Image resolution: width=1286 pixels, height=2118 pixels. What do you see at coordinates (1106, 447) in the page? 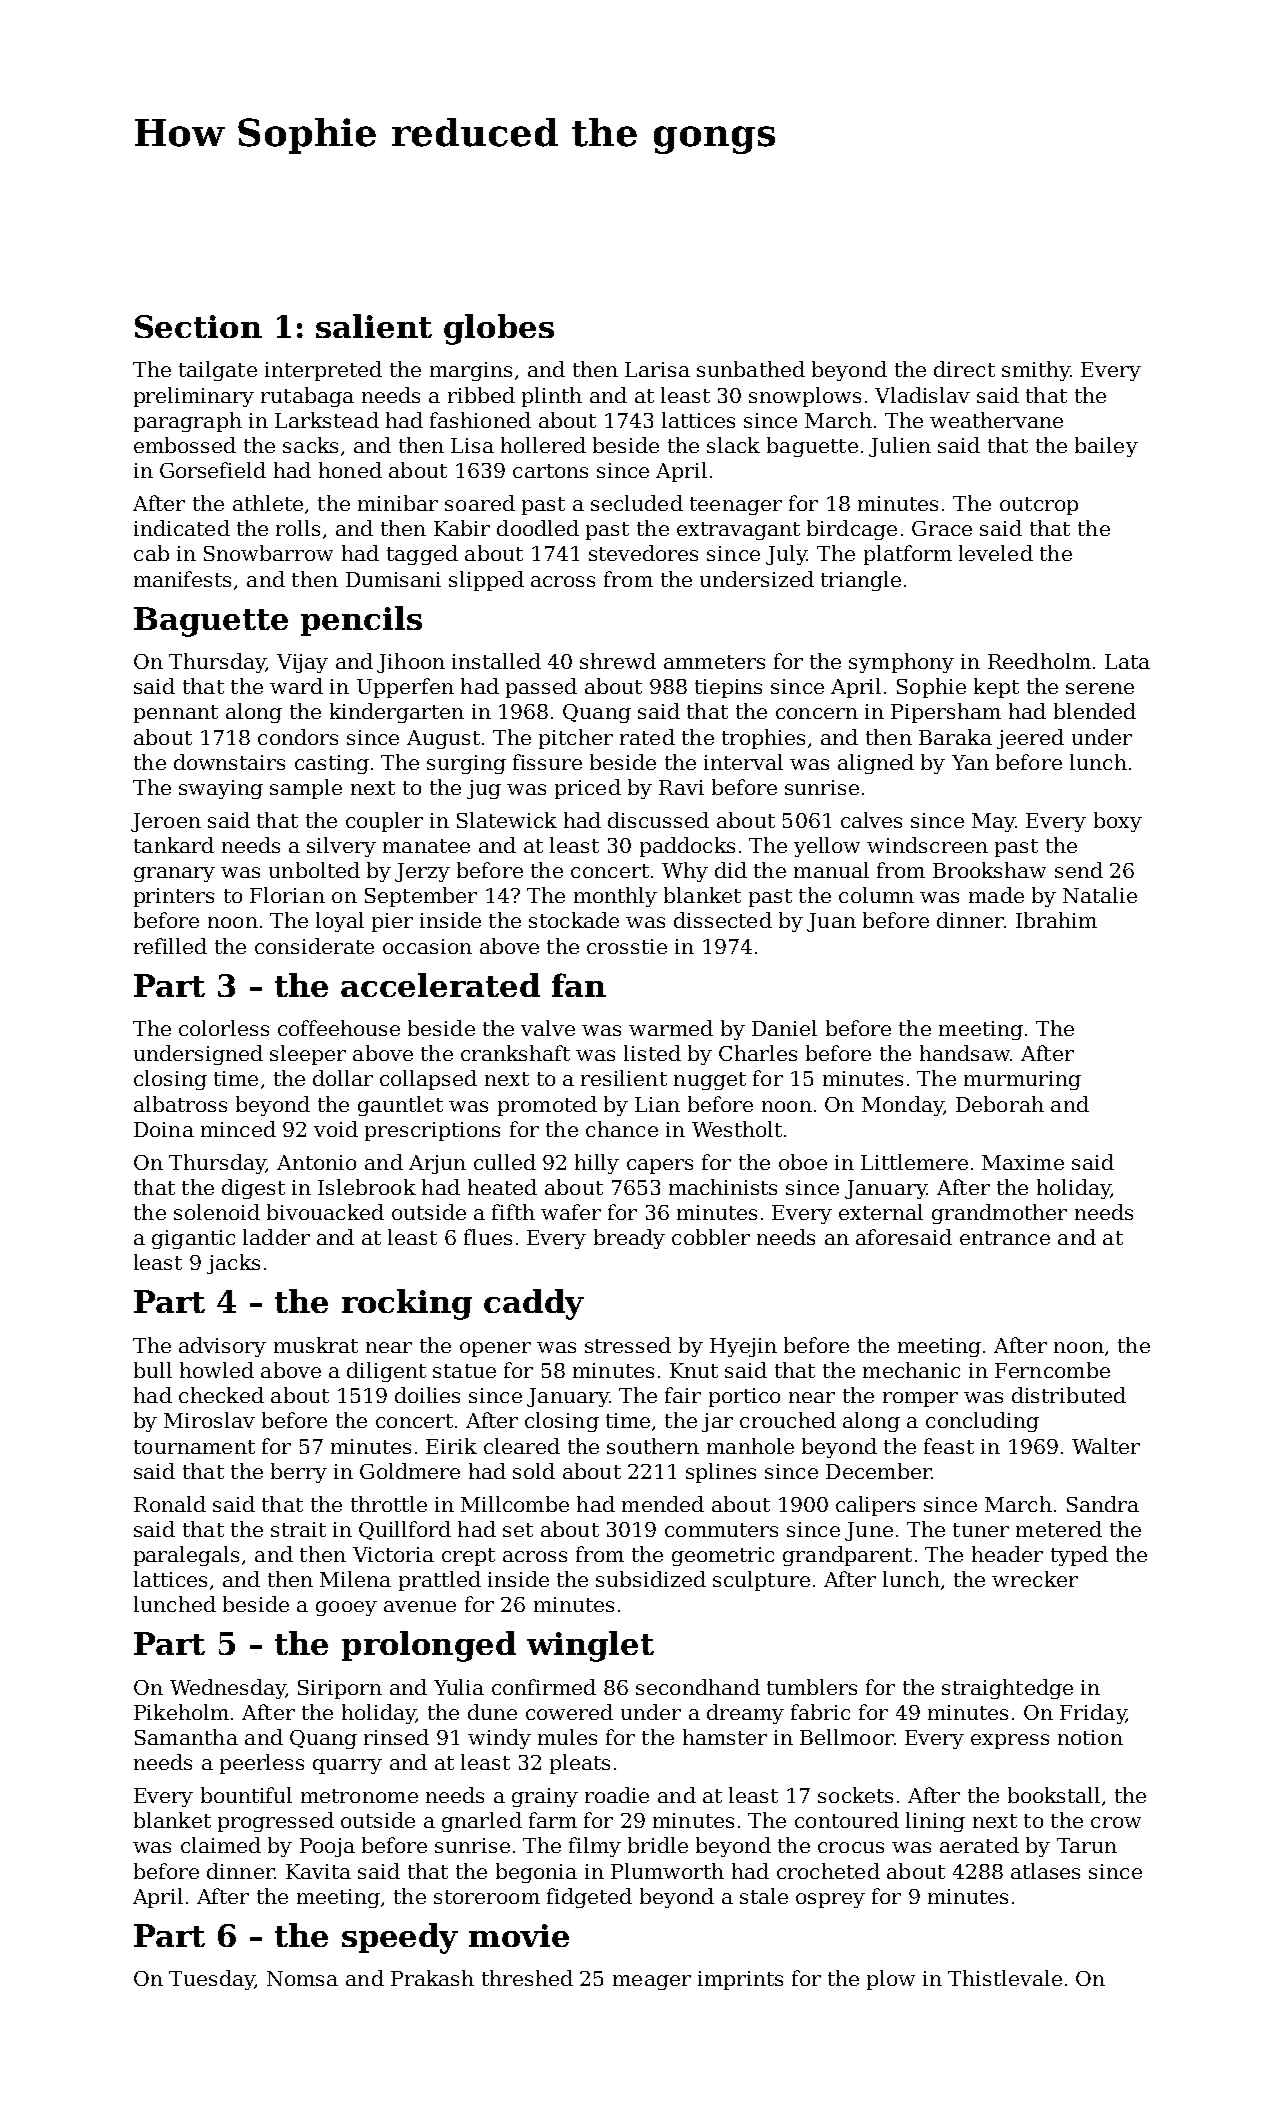
I see `bailey` at bounding box center [1106, 447].
